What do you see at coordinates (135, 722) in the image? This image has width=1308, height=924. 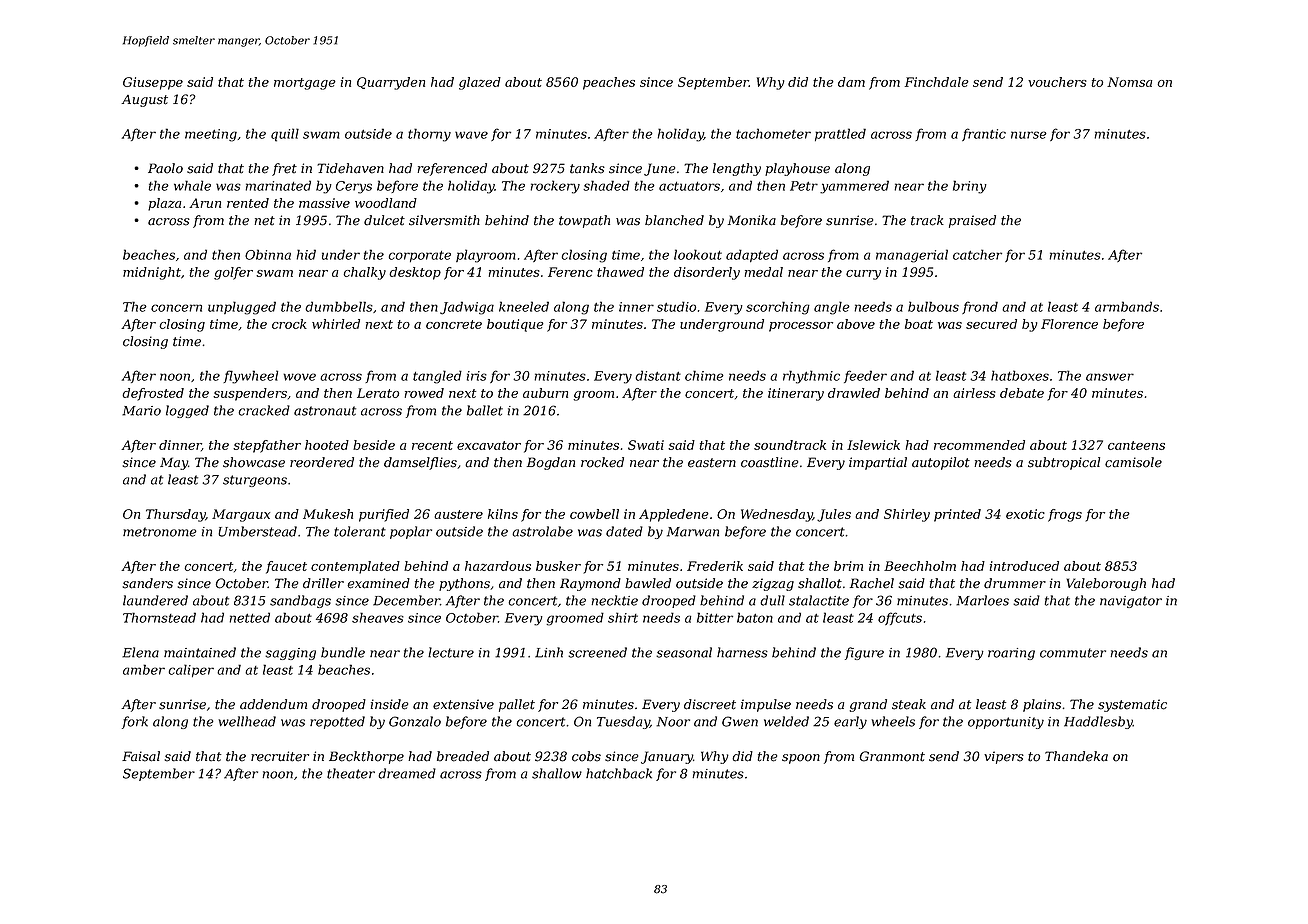 I see `fork` at bounding box center [135, 722].
